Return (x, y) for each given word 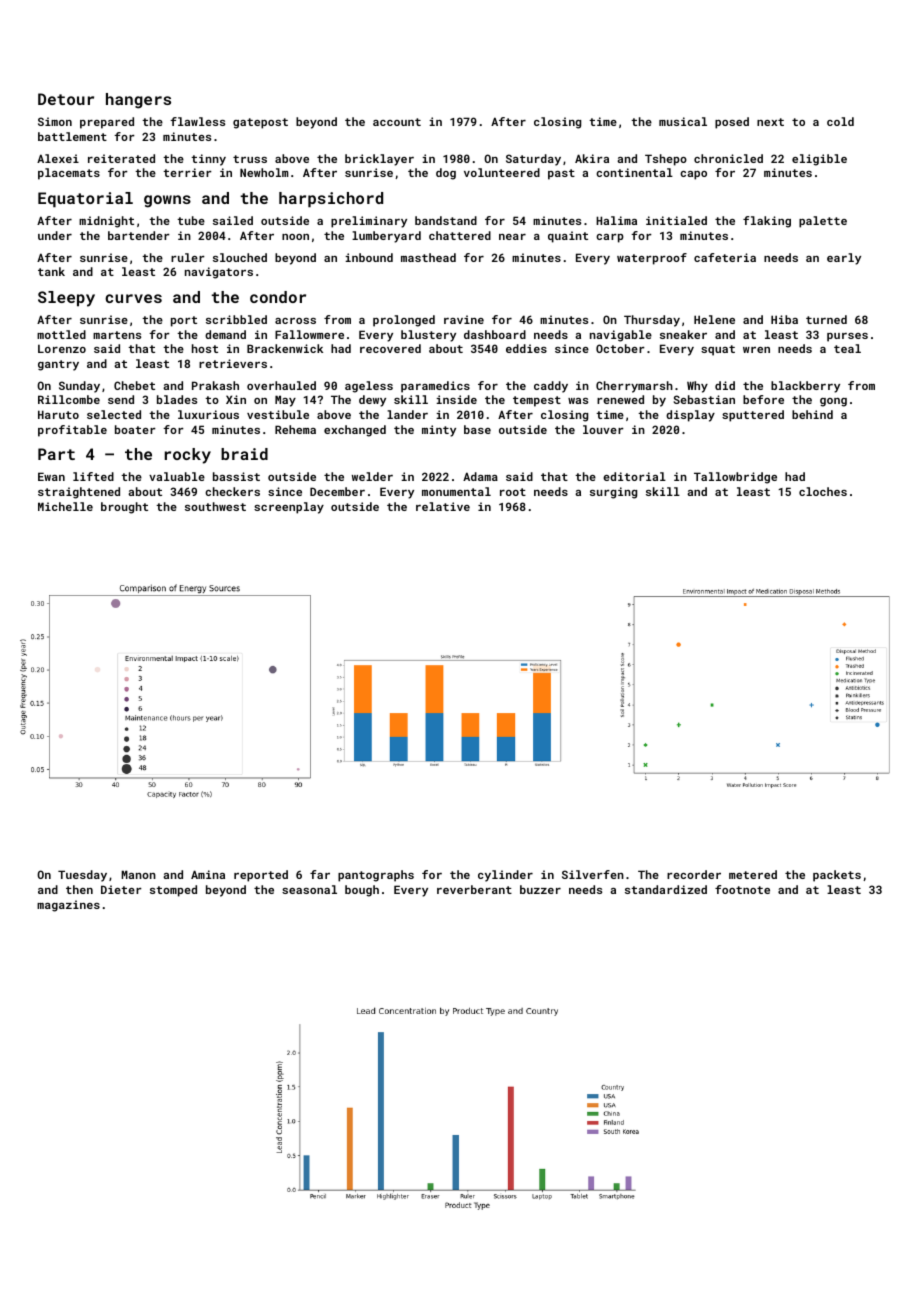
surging (613, 493)
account (397, 122)
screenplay (289, 508)
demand (225, 334)
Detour (66, 99)
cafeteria (725, 257)
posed (732, 123)
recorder (694, 874)
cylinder (505, 876)
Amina (208, 874)
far (320, 874)
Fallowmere (309, 334)
